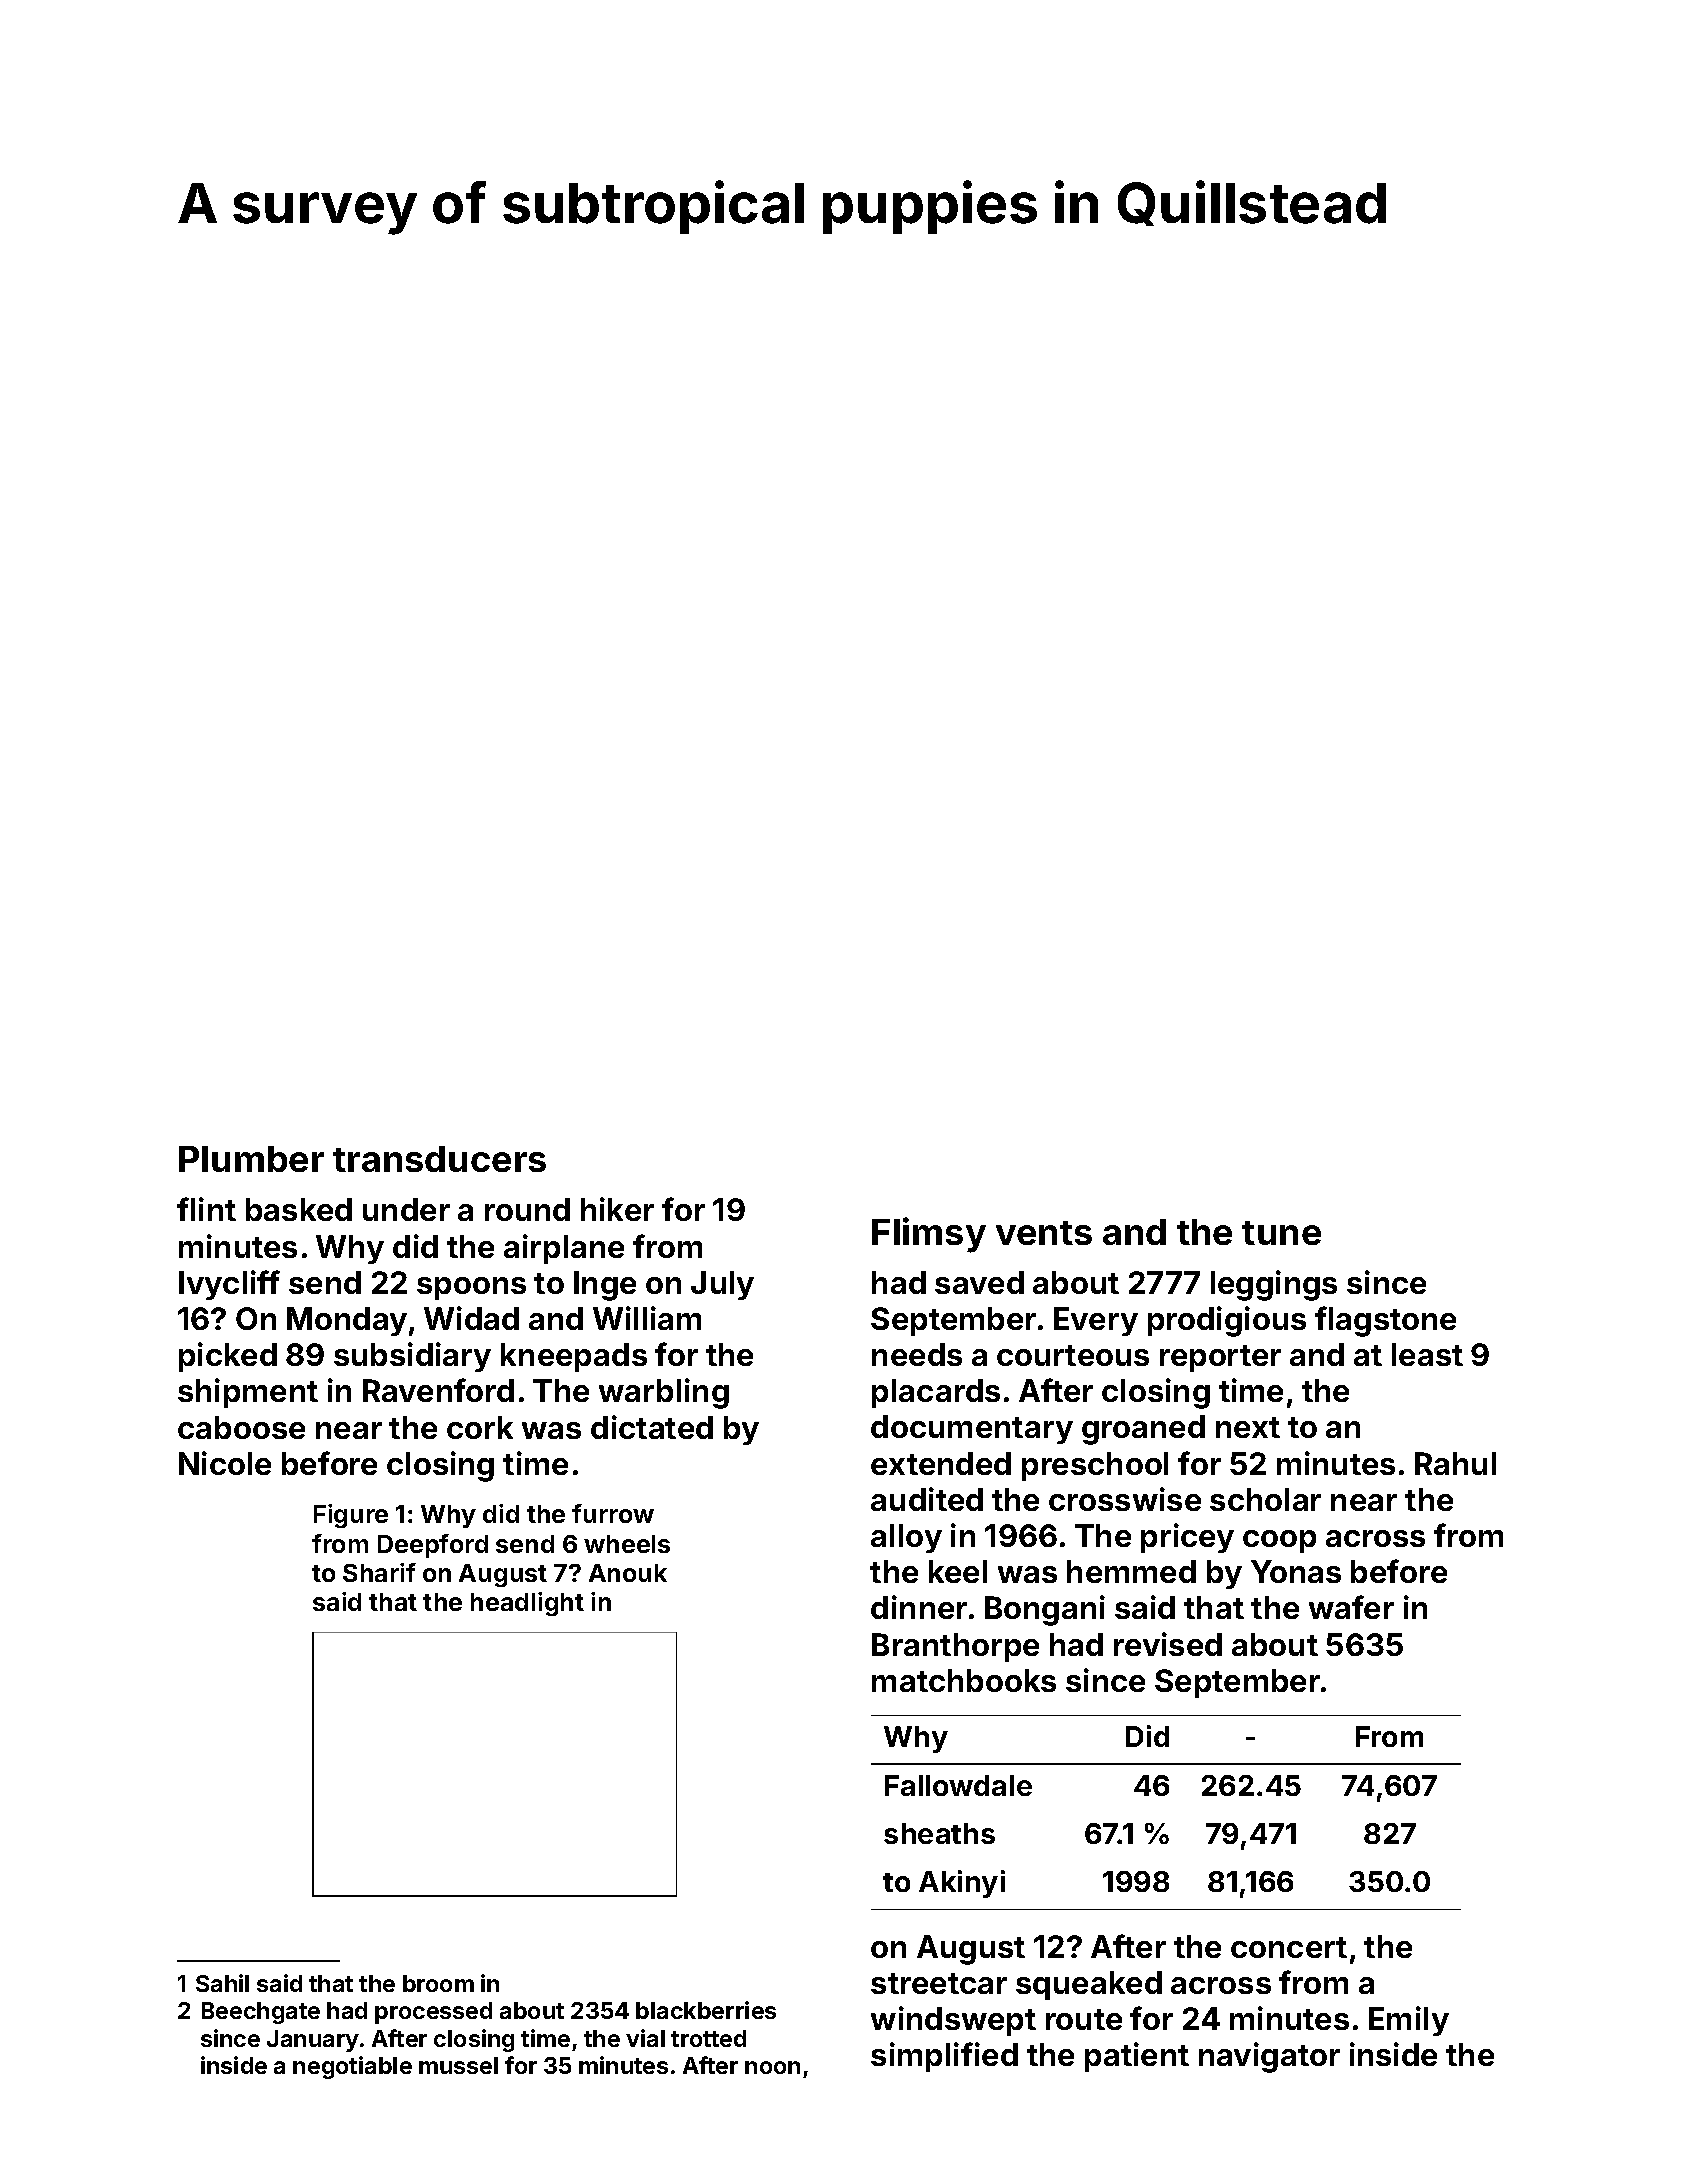 This page has height=2178, width=1683. I want to click on tune, so click(1281, 1233).
